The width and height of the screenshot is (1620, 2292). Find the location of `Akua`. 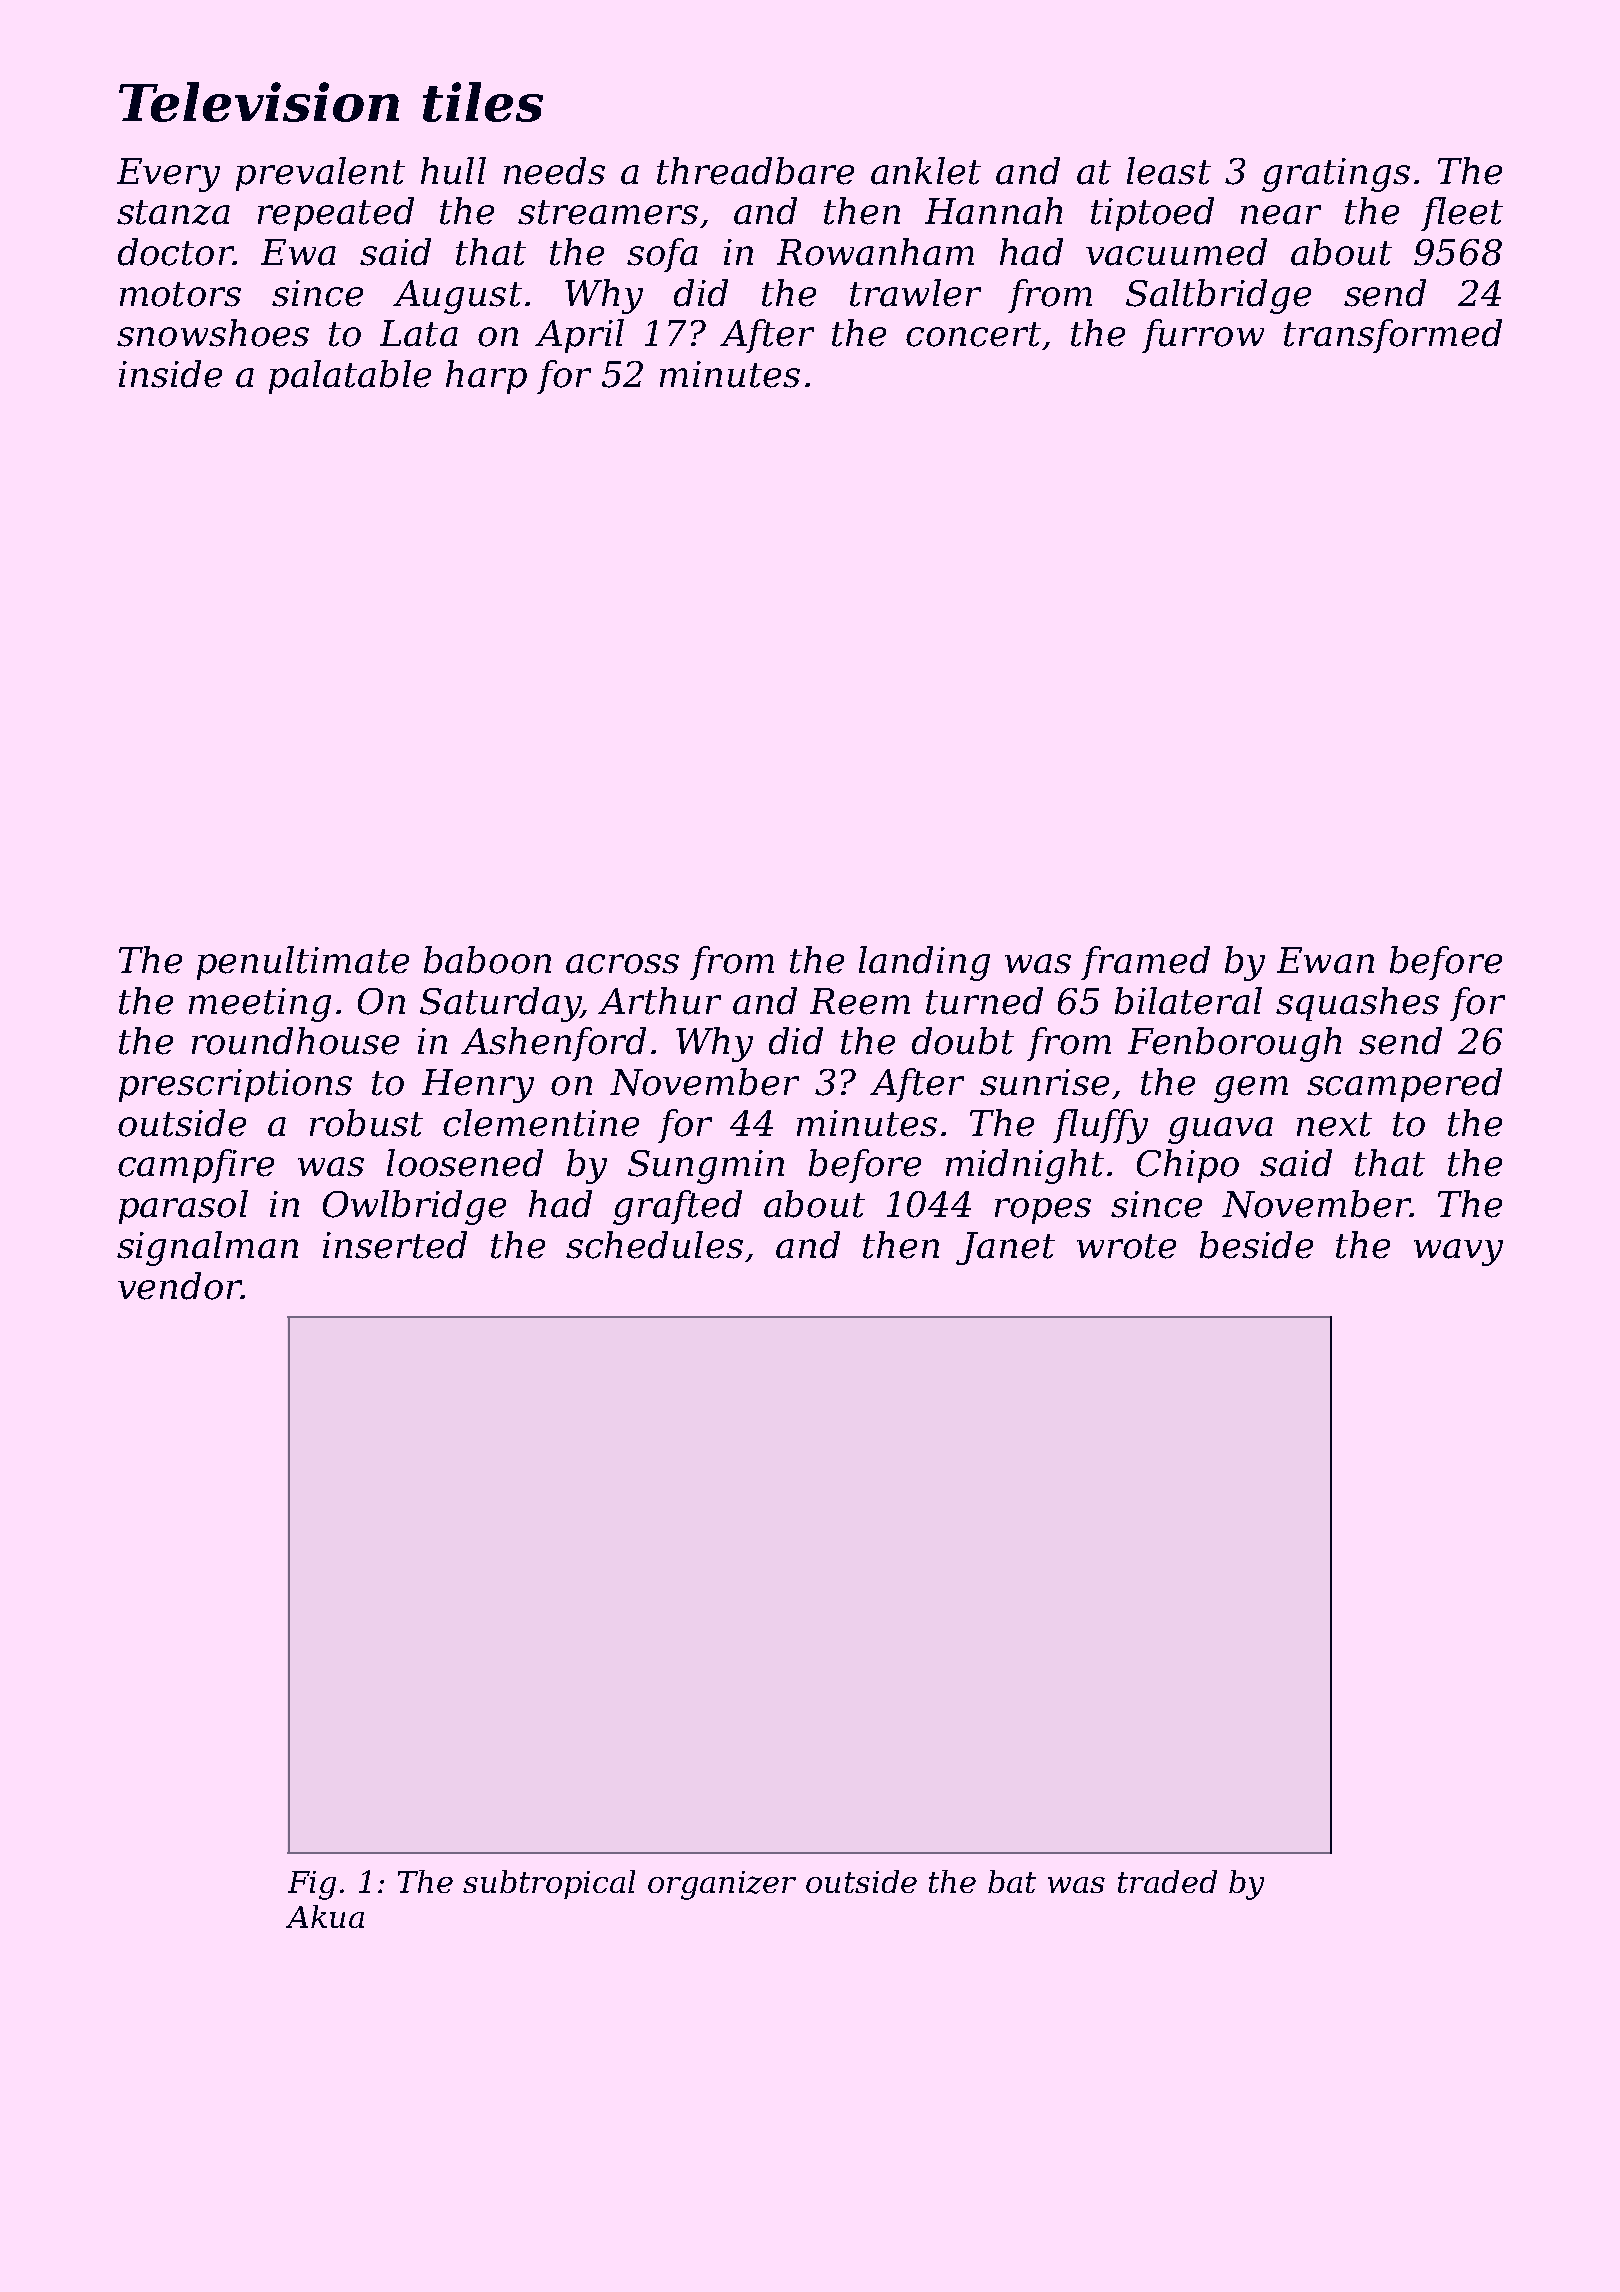

Akua is located at coordinates (325, 1916).
